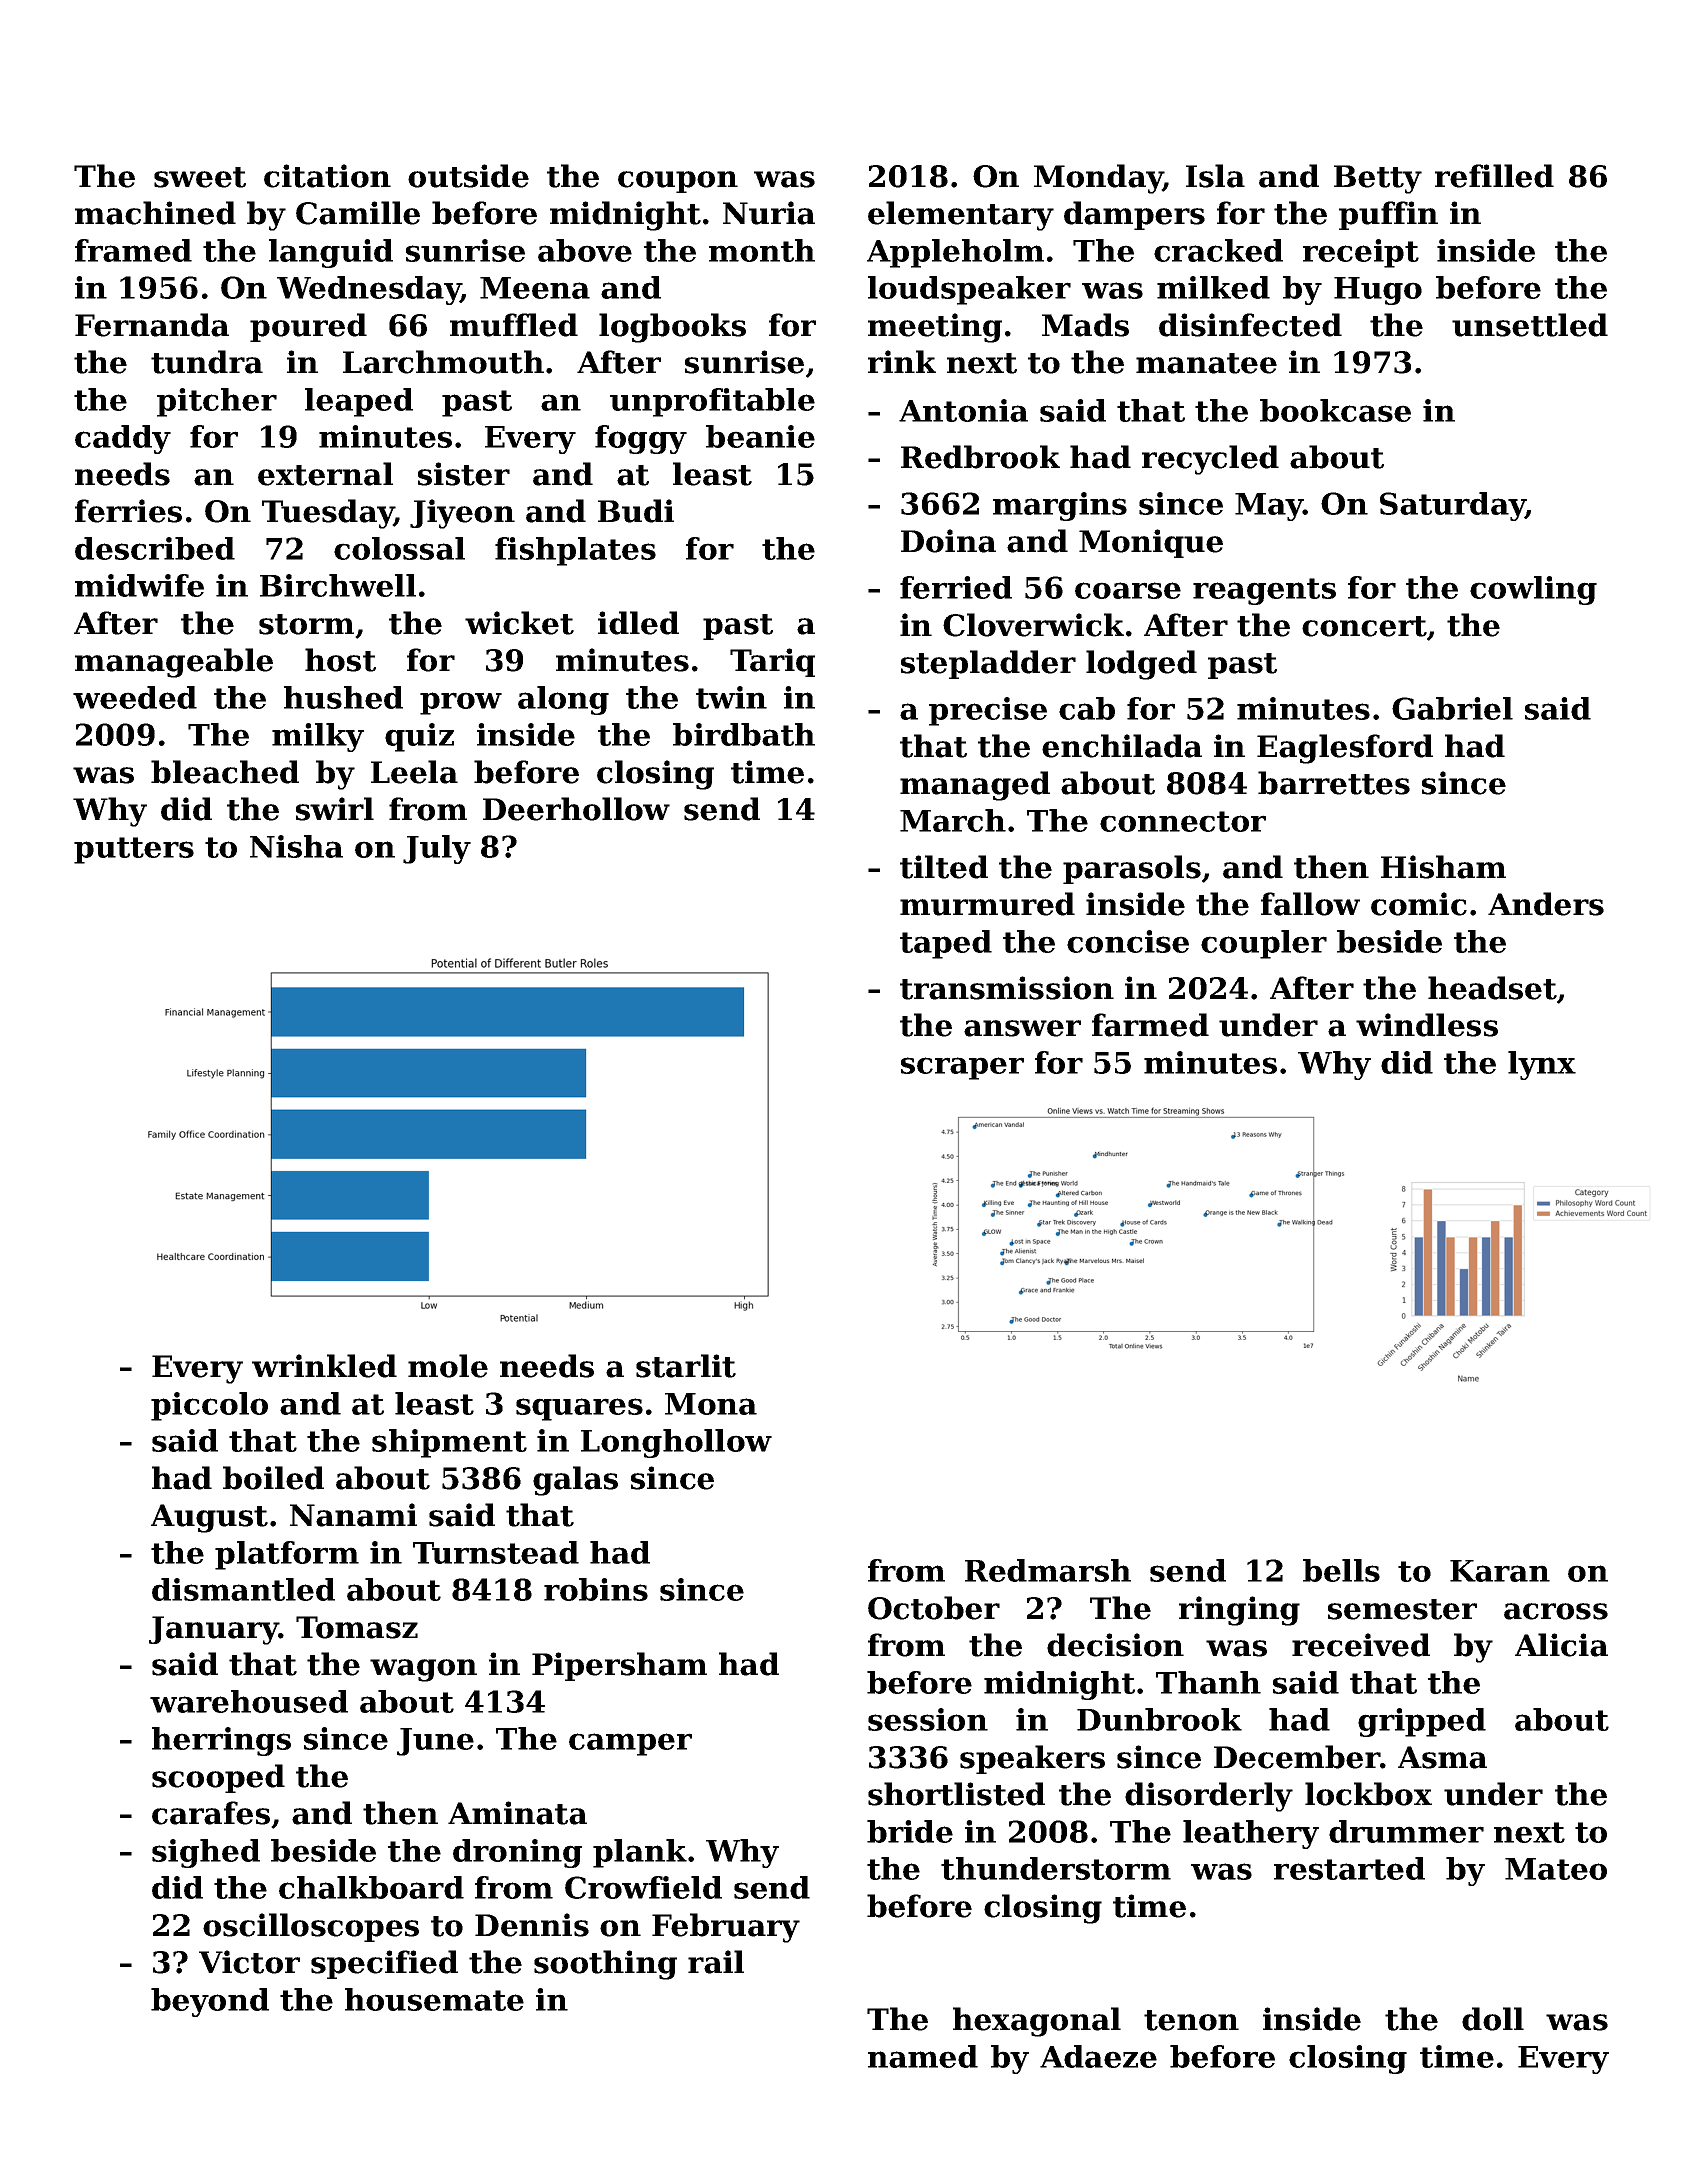  What do you see at coordinates (1530, 325) in the page?
I see `unsettled` at bounding box center [1530, 325].
